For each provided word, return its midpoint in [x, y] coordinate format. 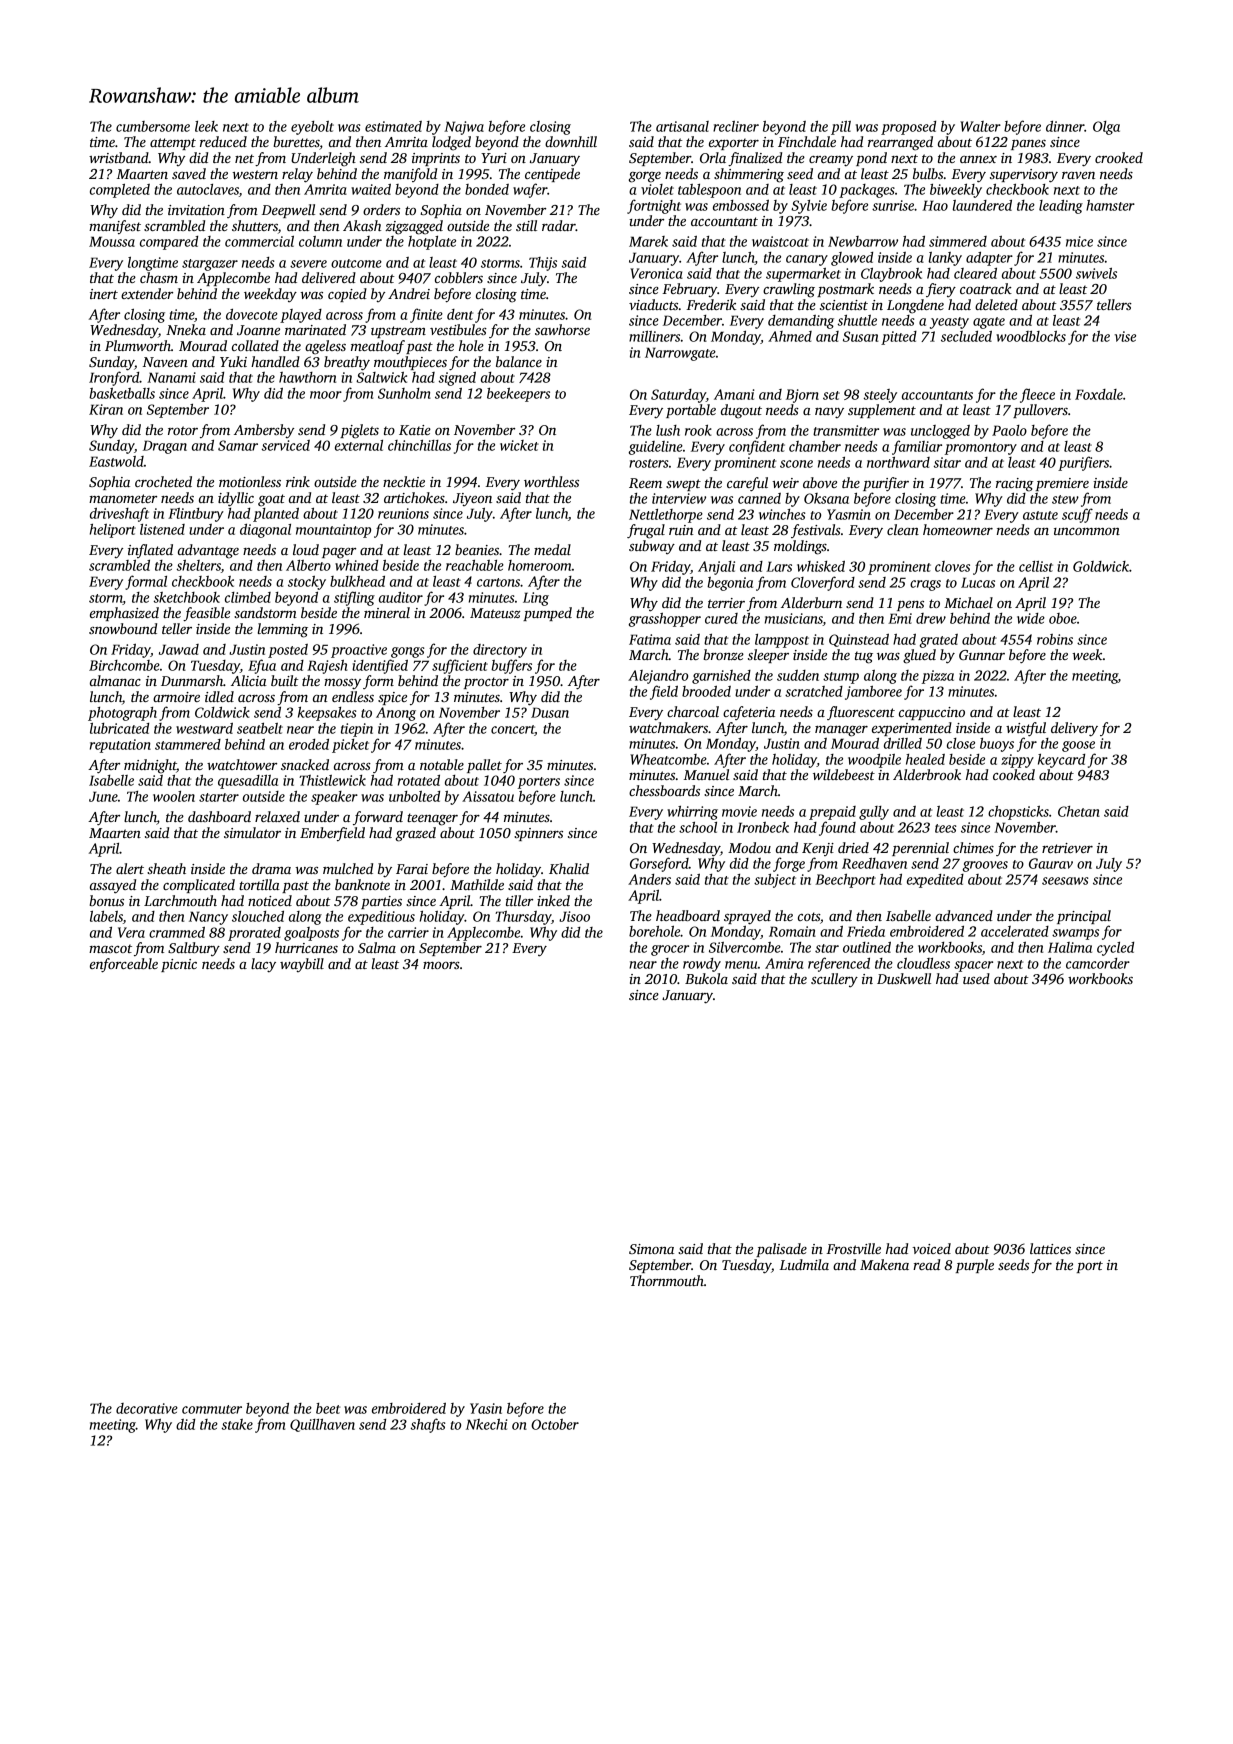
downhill [571, 141]
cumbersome [153, 126]
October [555, 1424]
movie [739, 811]
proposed [908, 128]
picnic [179, 965]
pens [910, 606]
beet [328, 1408]
